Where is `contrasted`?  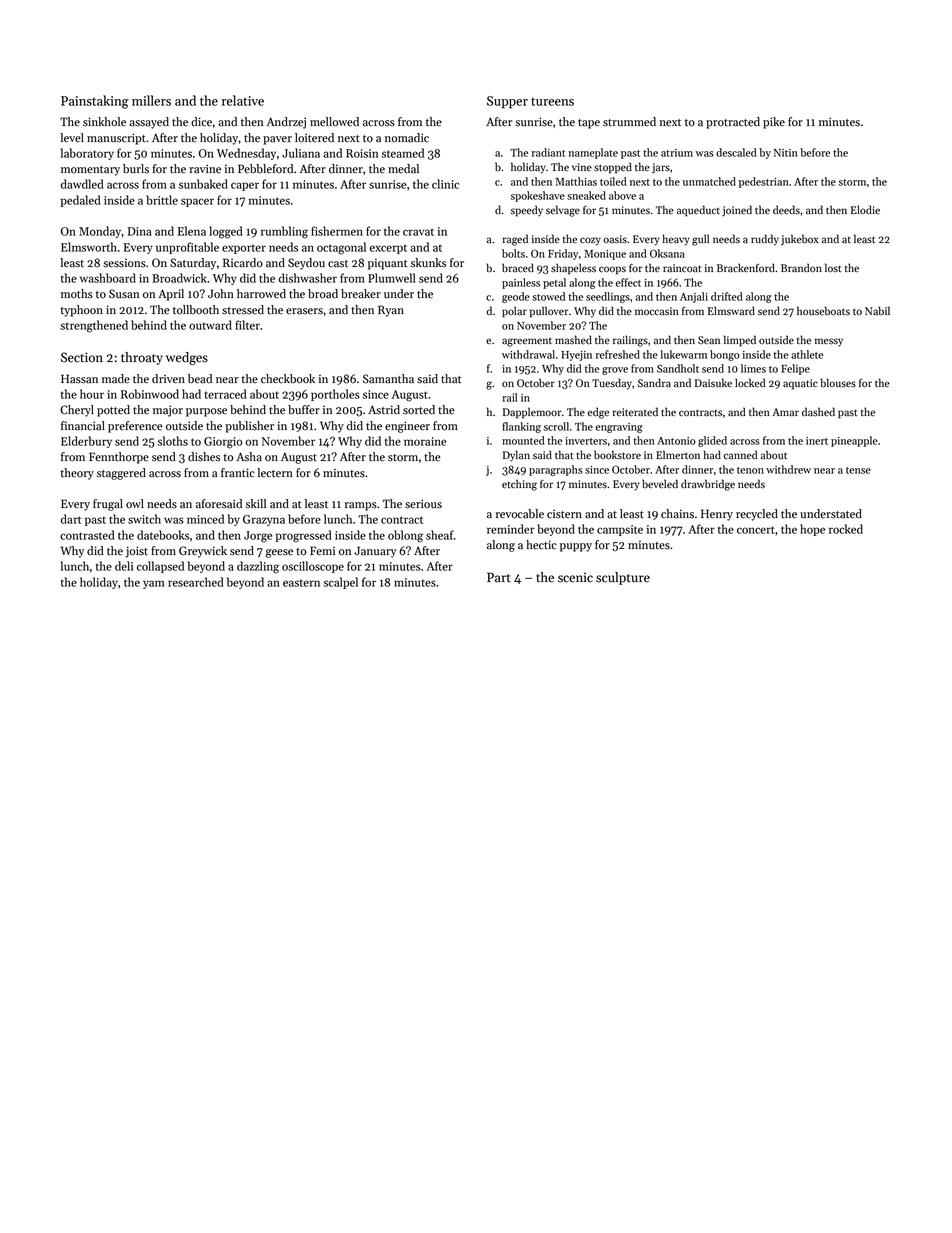 contrasted is located at coordinates (87, 535).
